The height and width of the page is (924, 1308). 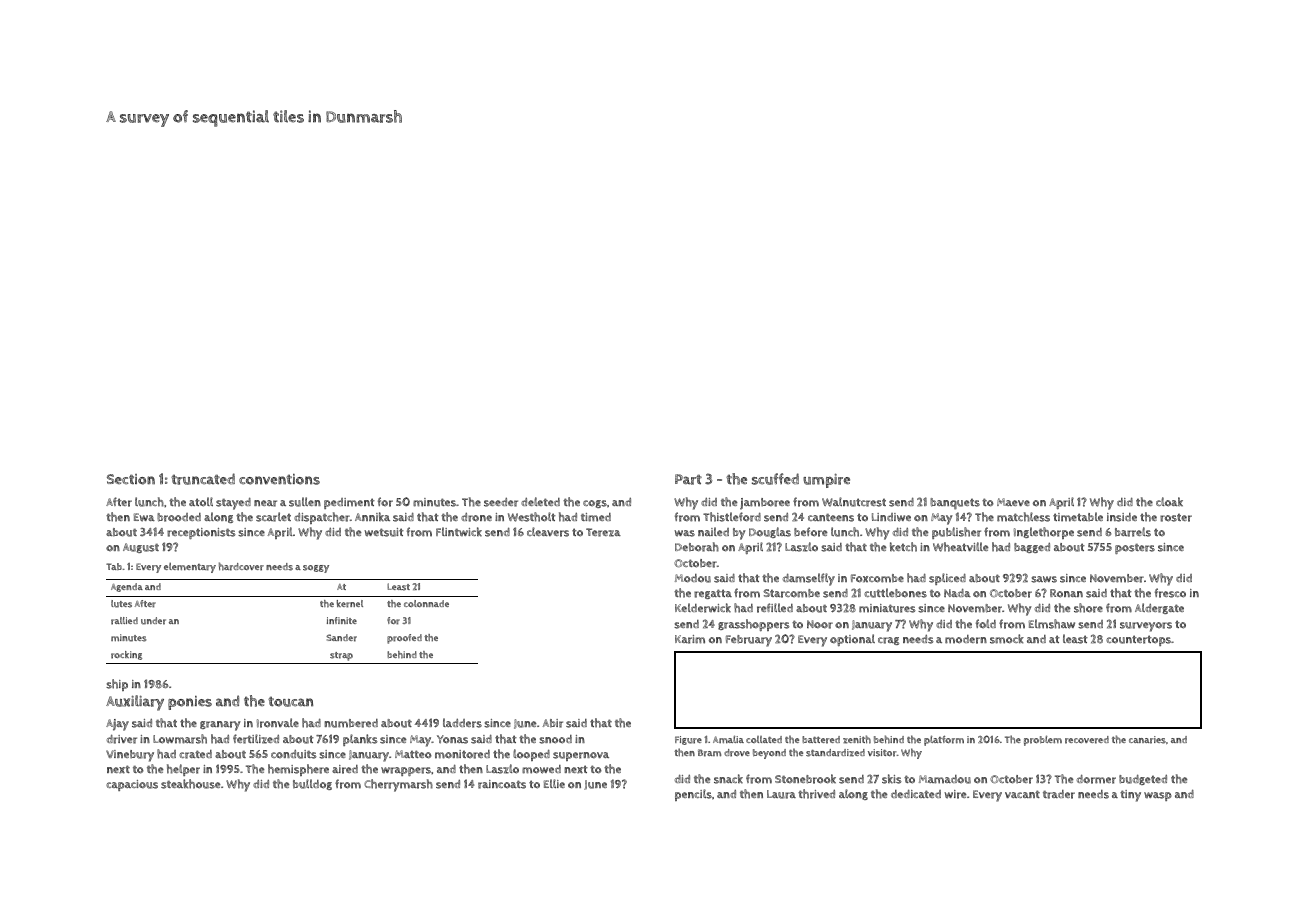 I want to click on scuffed, so click(x=775, y=479).
